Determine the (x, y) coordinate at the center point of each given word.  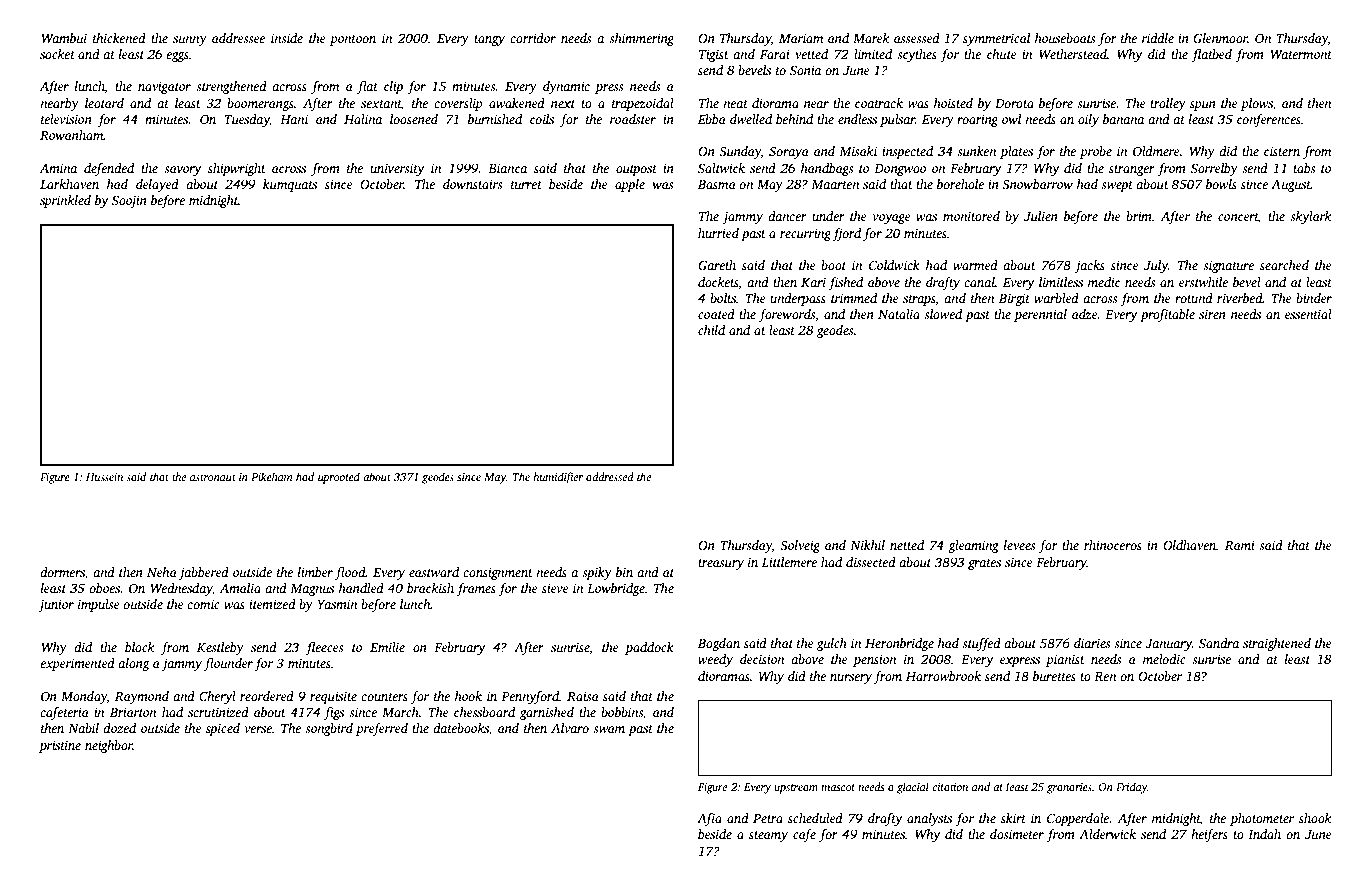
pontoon (353, 40)
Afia (709, 819)
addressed (610, 476)
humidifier (558, 478)
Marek (871, 38)
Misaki (858, 151)
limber (315, 572)
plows (1257, 104)
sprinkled (65, 201)
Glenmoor (1220, 38)
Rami (1240, 545)
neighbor (109, 746)
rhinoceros (1113, 545)
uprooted (339, 478)
